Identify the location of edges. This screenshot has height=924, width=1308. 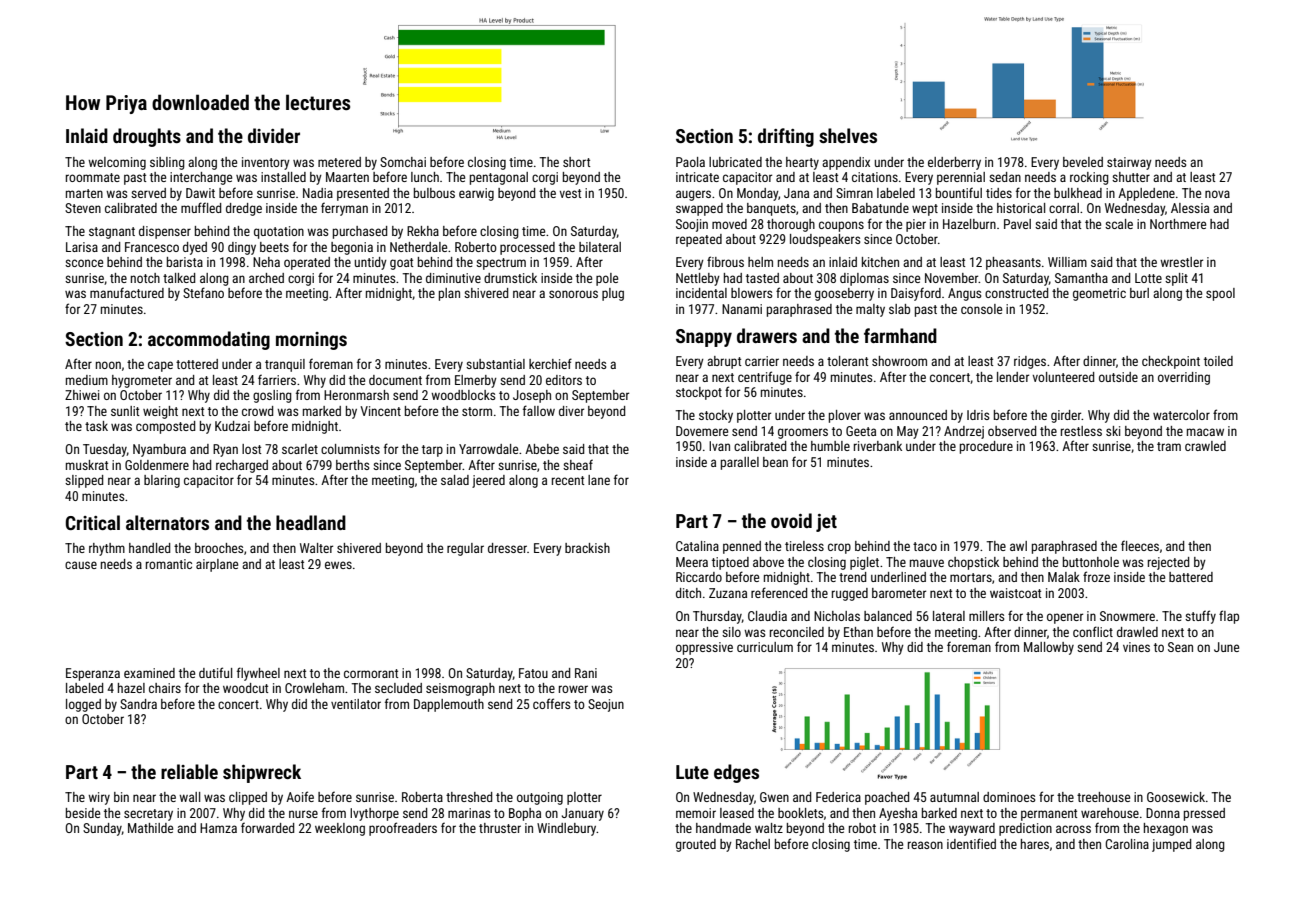
(736, 773).
